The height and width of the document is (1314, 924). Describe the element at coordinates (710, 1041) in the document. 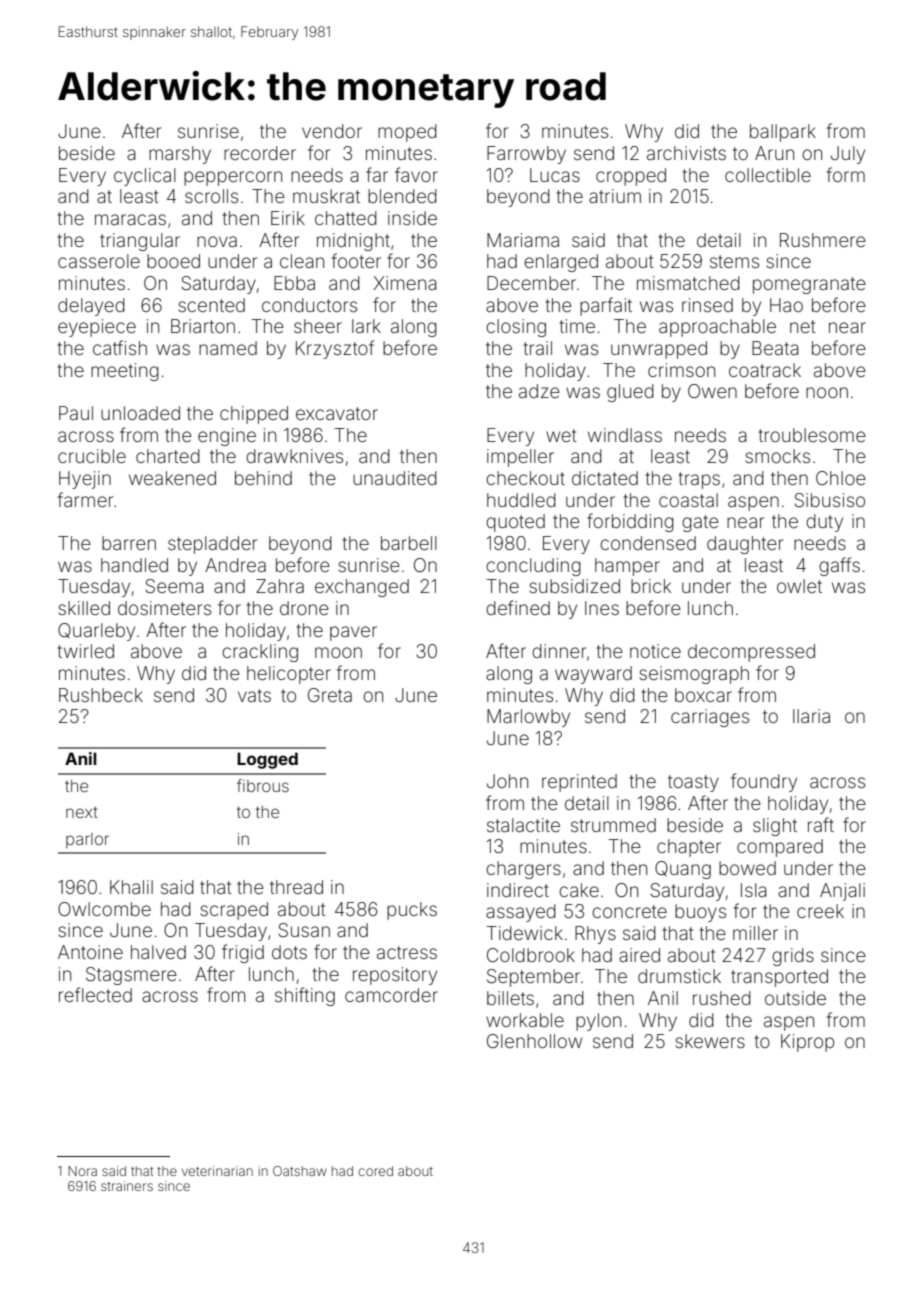

I see `skewers` at that location.
